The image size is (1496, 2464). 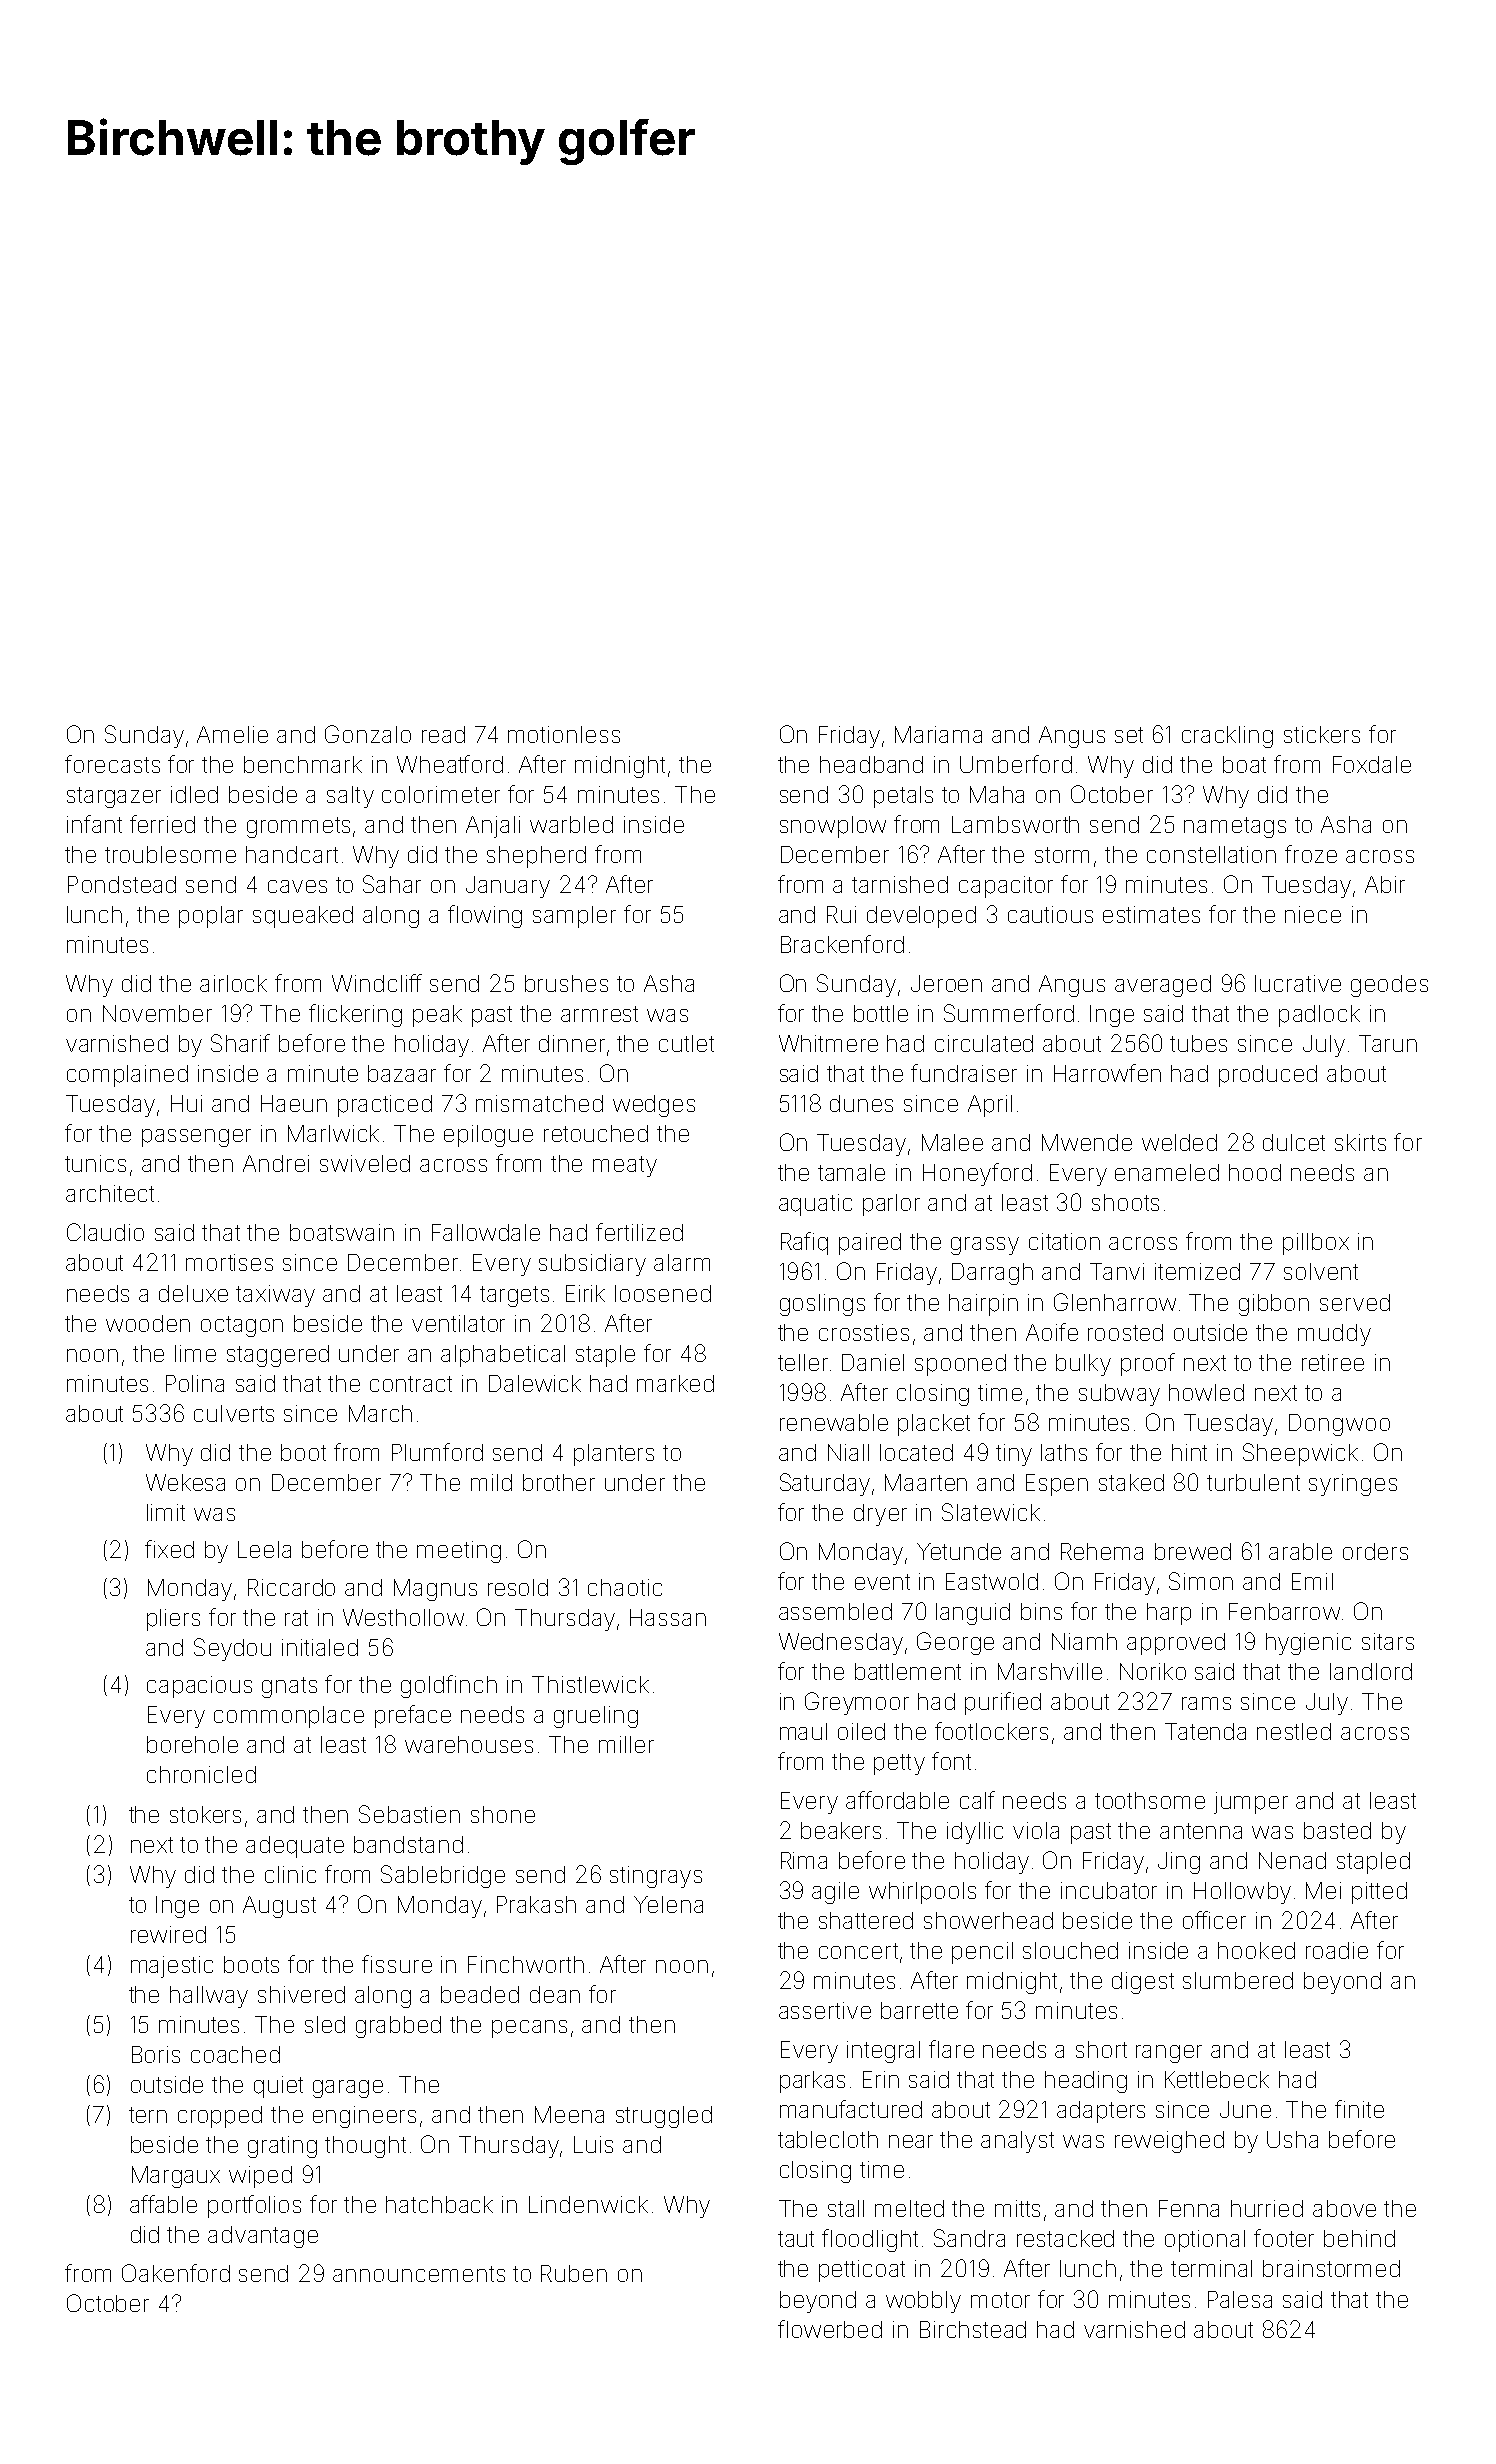 I want to click on Pondstead, so click(x=122, y=884).
